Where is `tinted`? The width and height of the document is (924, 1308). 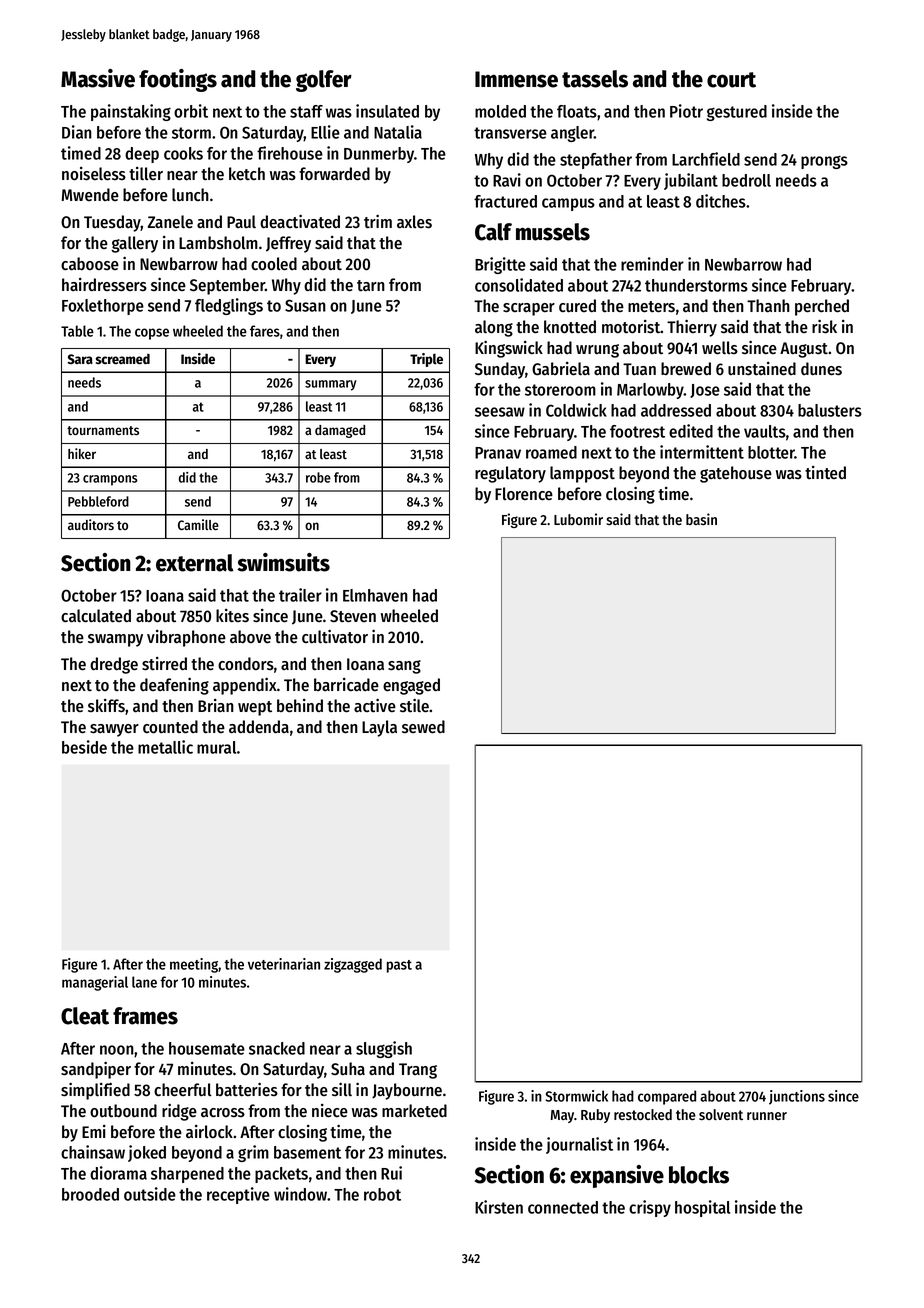 tinted is located at coordinates (825, 472).
